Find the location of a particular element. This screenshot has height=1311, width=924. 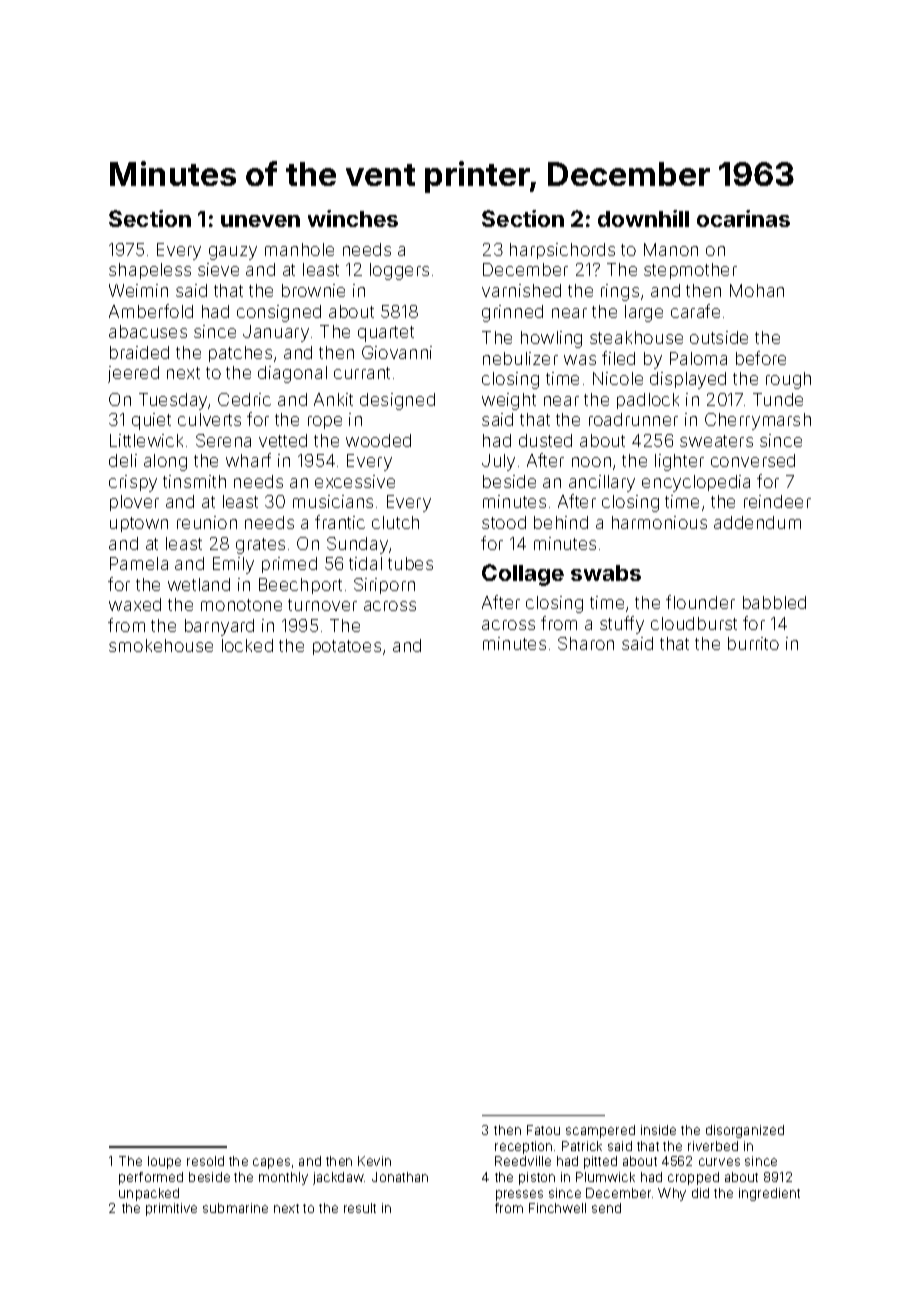

varnished is located at coordinates (521, 290).
